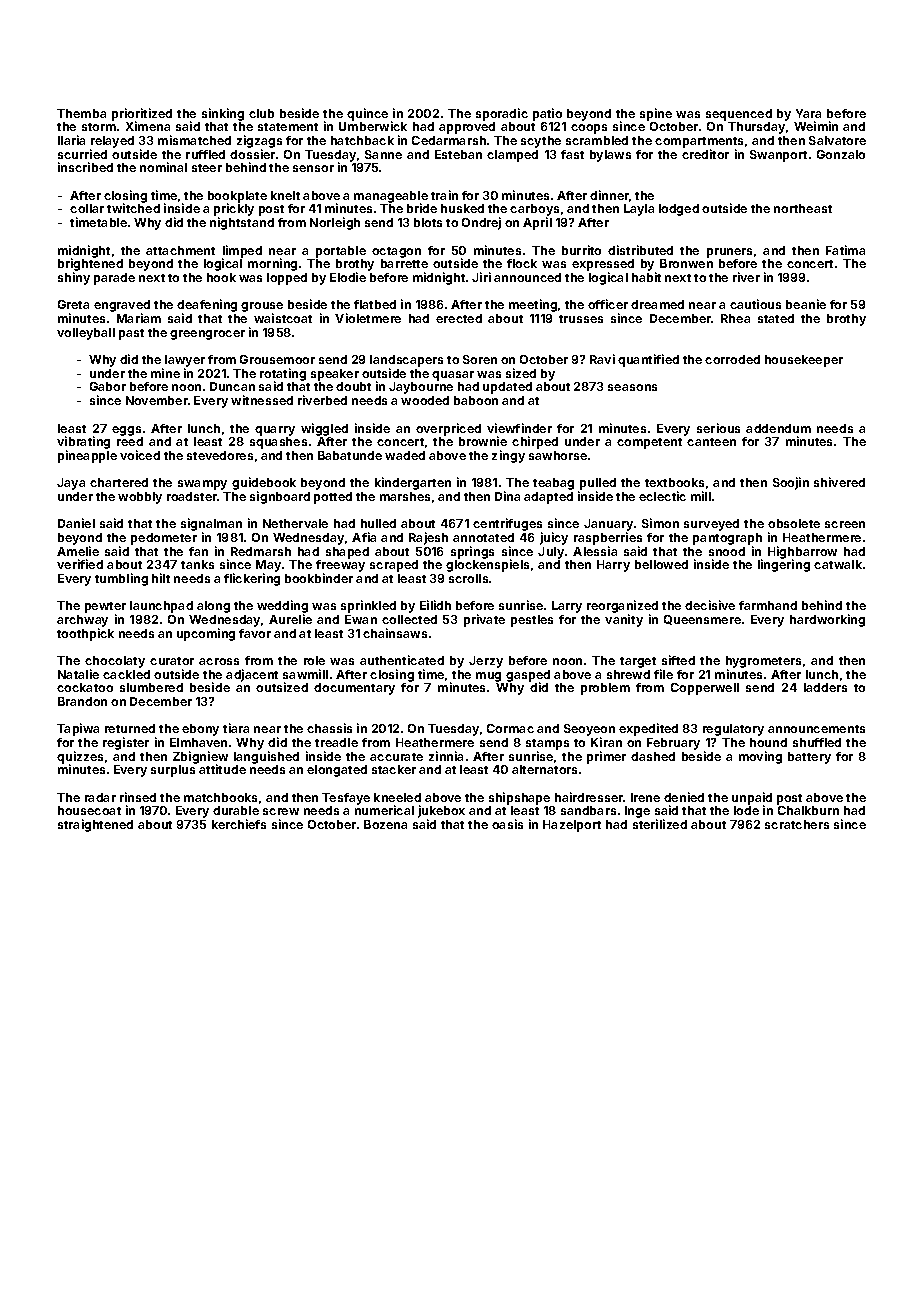  What do you see at coordinates (480, 359) in the image?
I see `Soren` at bounding box center [480, 359].
